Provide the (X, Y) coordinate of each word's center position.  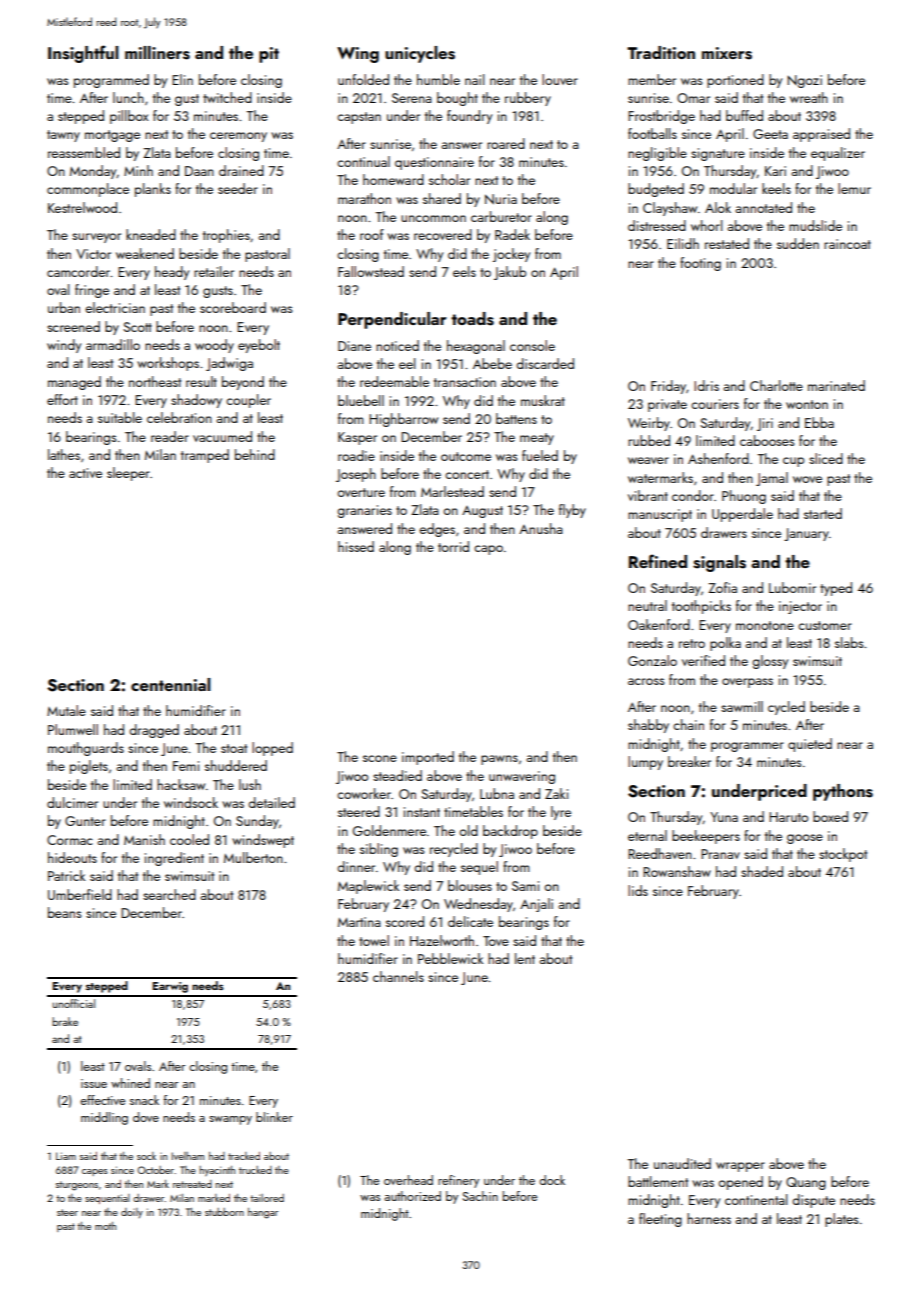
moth (105, 1226)
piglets (89, 767)
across (646, 681)
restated (727, 243)
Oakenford (659, 624)
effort (62, 399)
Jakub (510, 273)
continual (363, 161)
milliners (157, 53)
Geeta (770, 134)
